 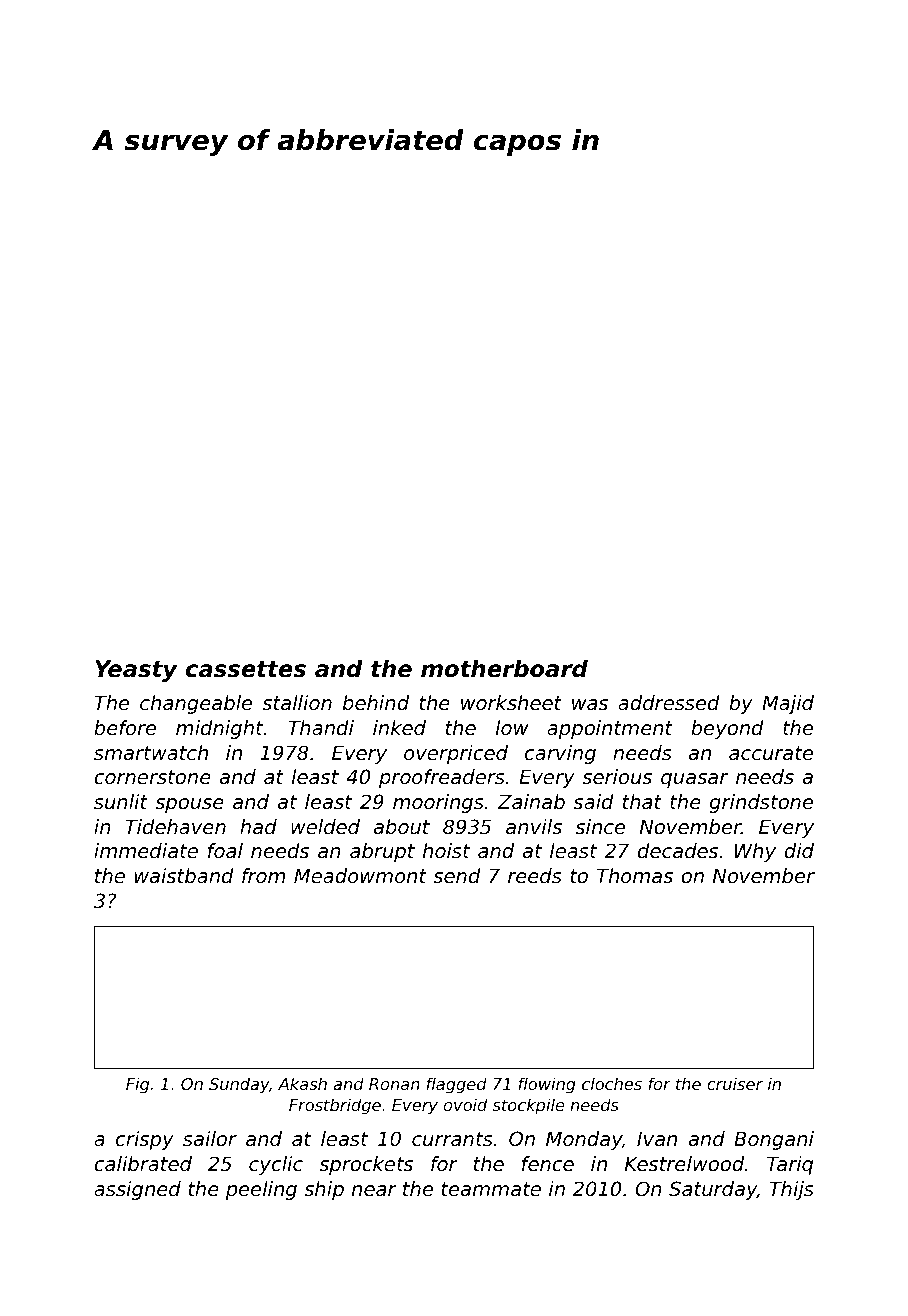 I want to click on from, so click(x=263, y=876).
